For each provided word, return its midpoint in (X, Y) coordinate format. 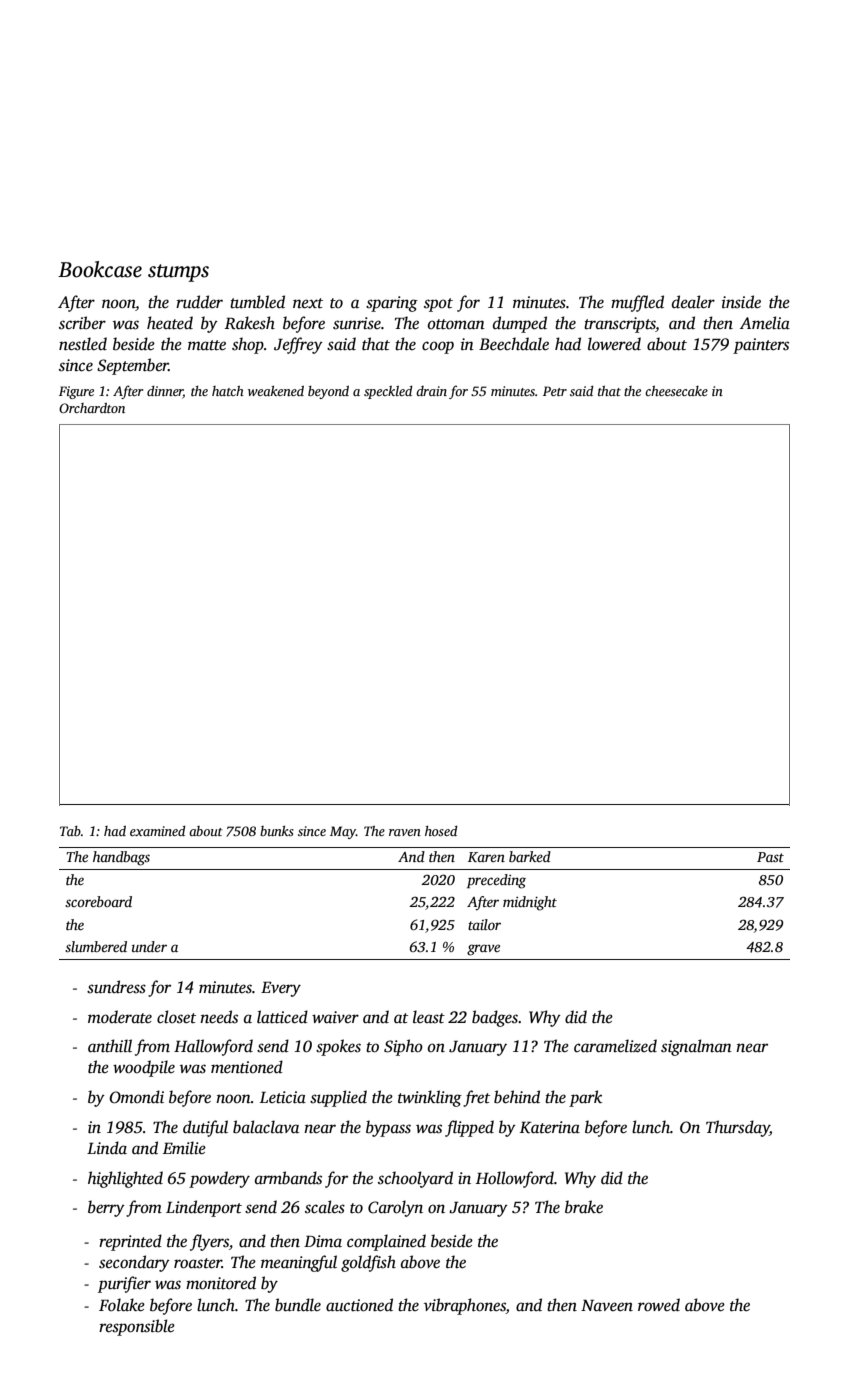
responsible (137, 1327)
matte (207, 345)
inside (741, 302)
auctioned (359, 1305)
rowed (659, 1305)
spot (438, 305)
